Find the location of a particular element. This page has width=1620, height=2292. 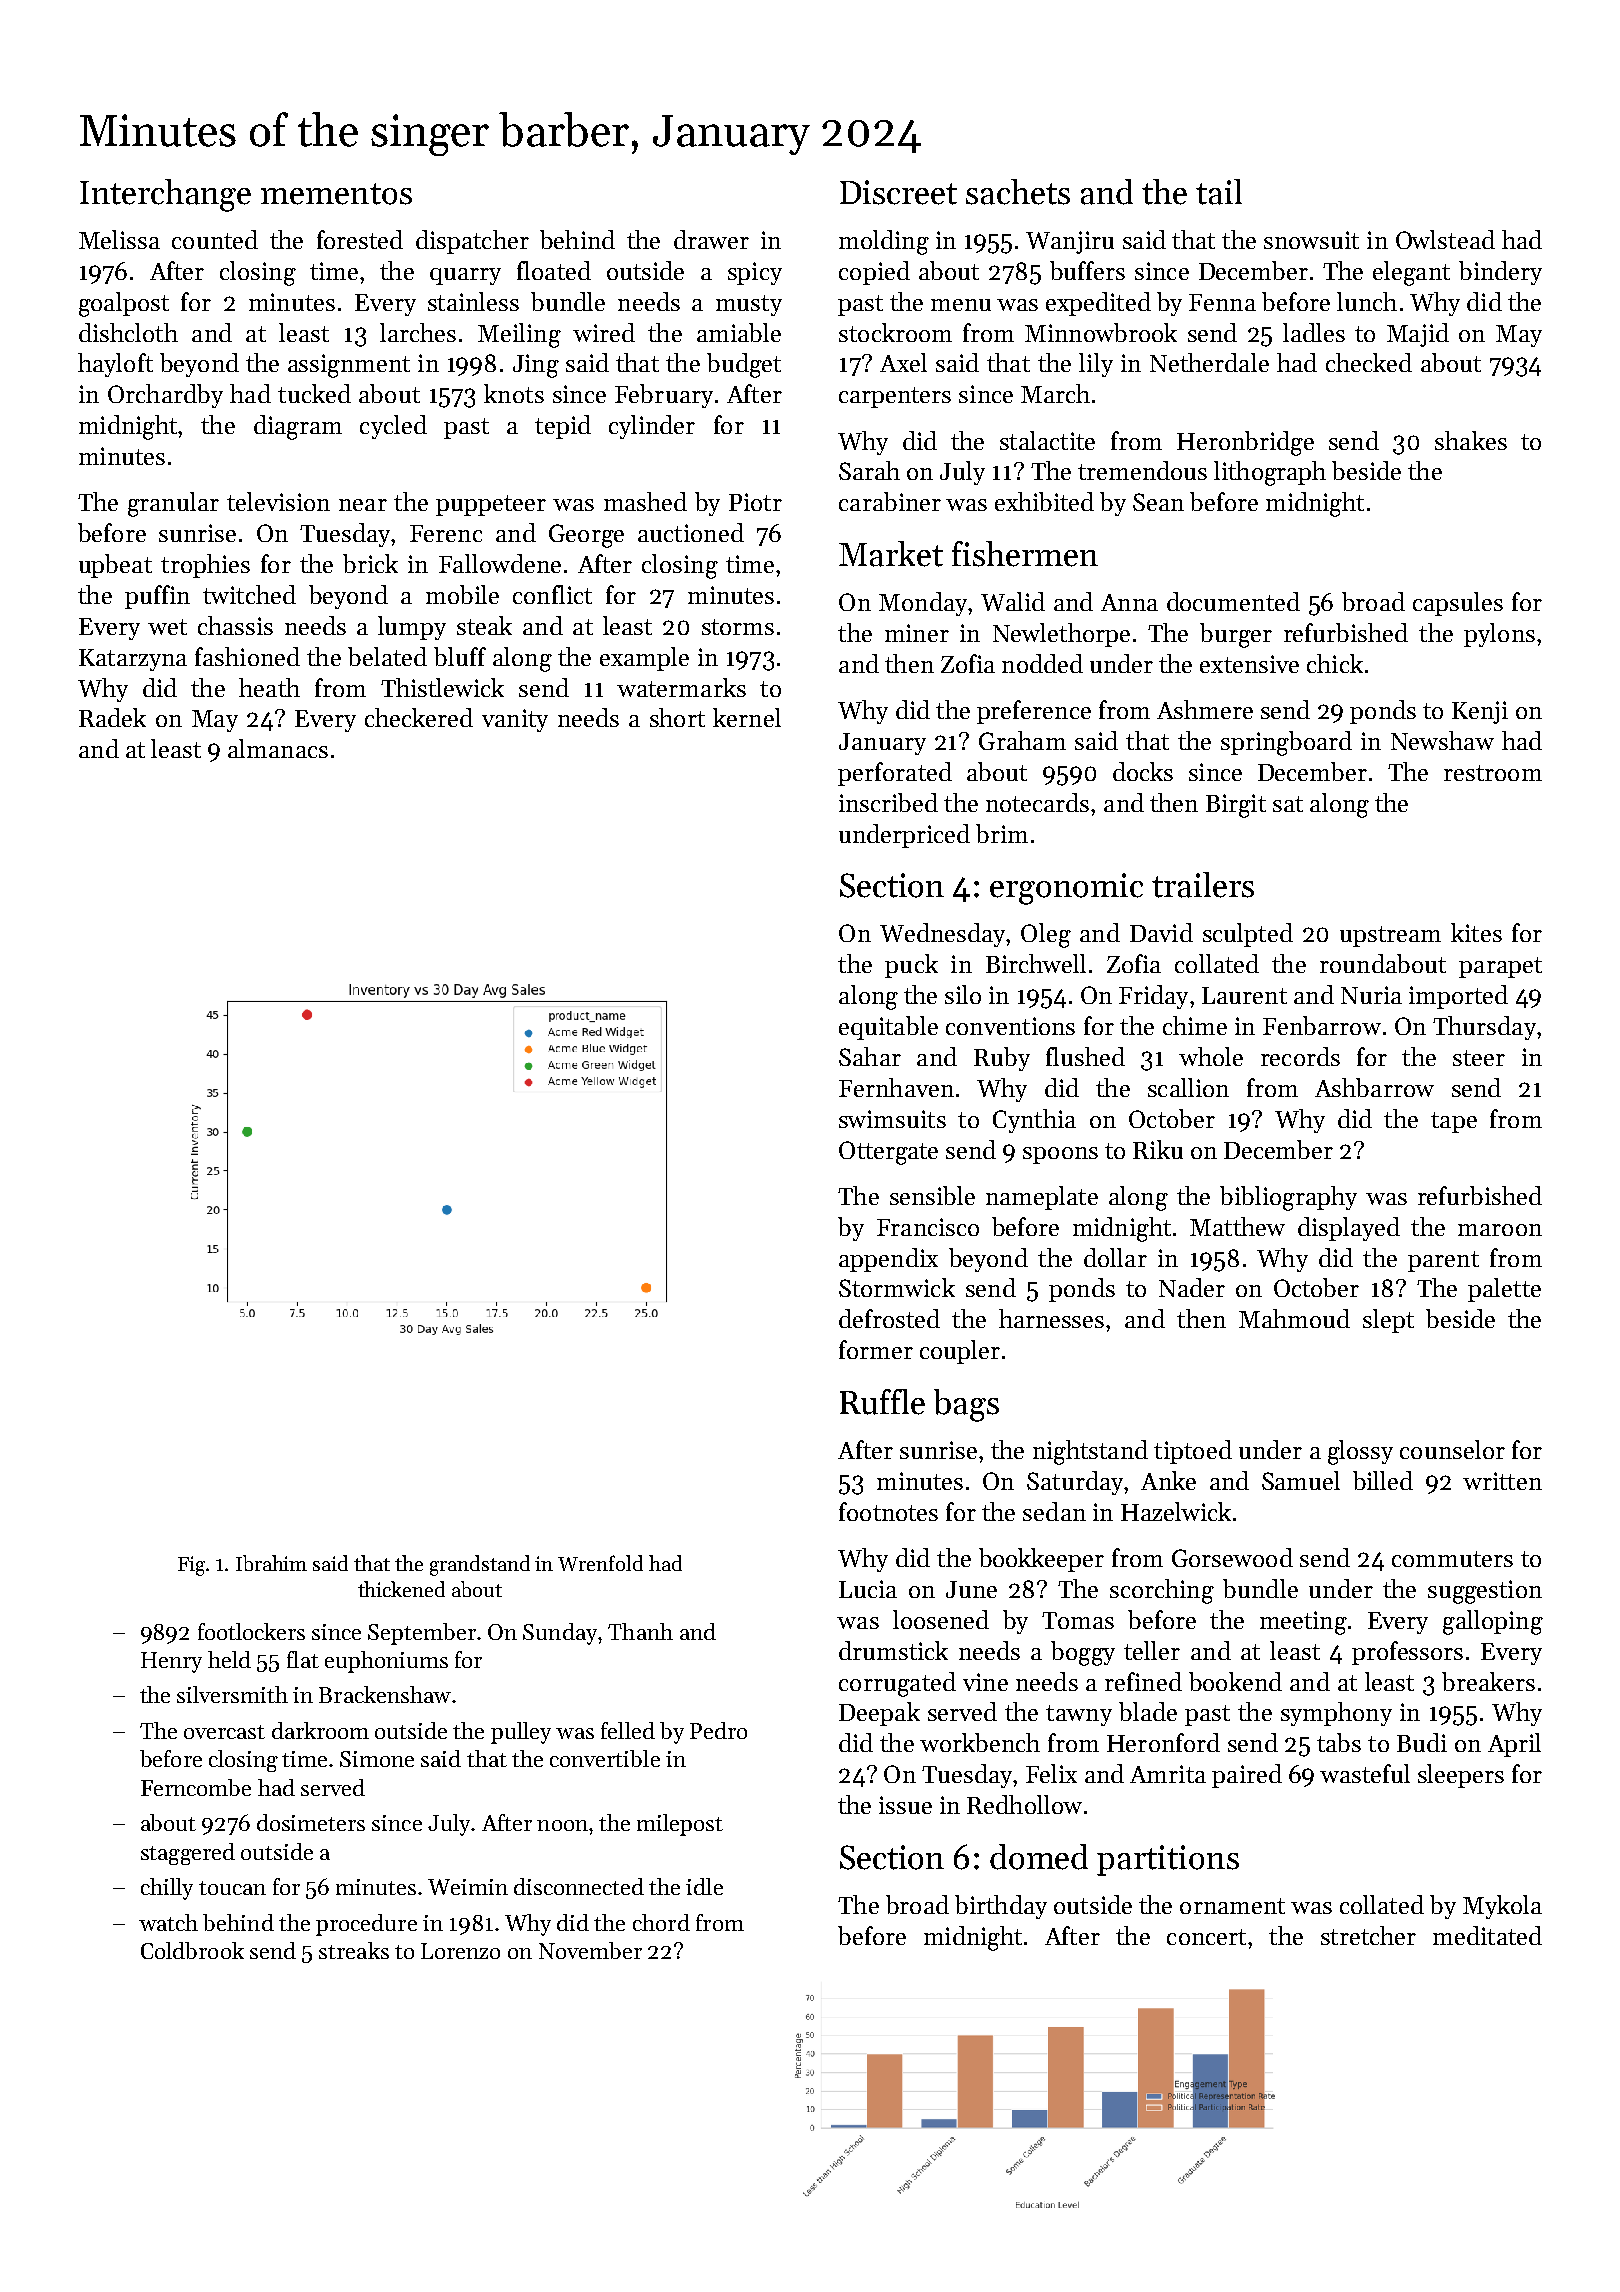

miner is located at coordinates (917, 633).
